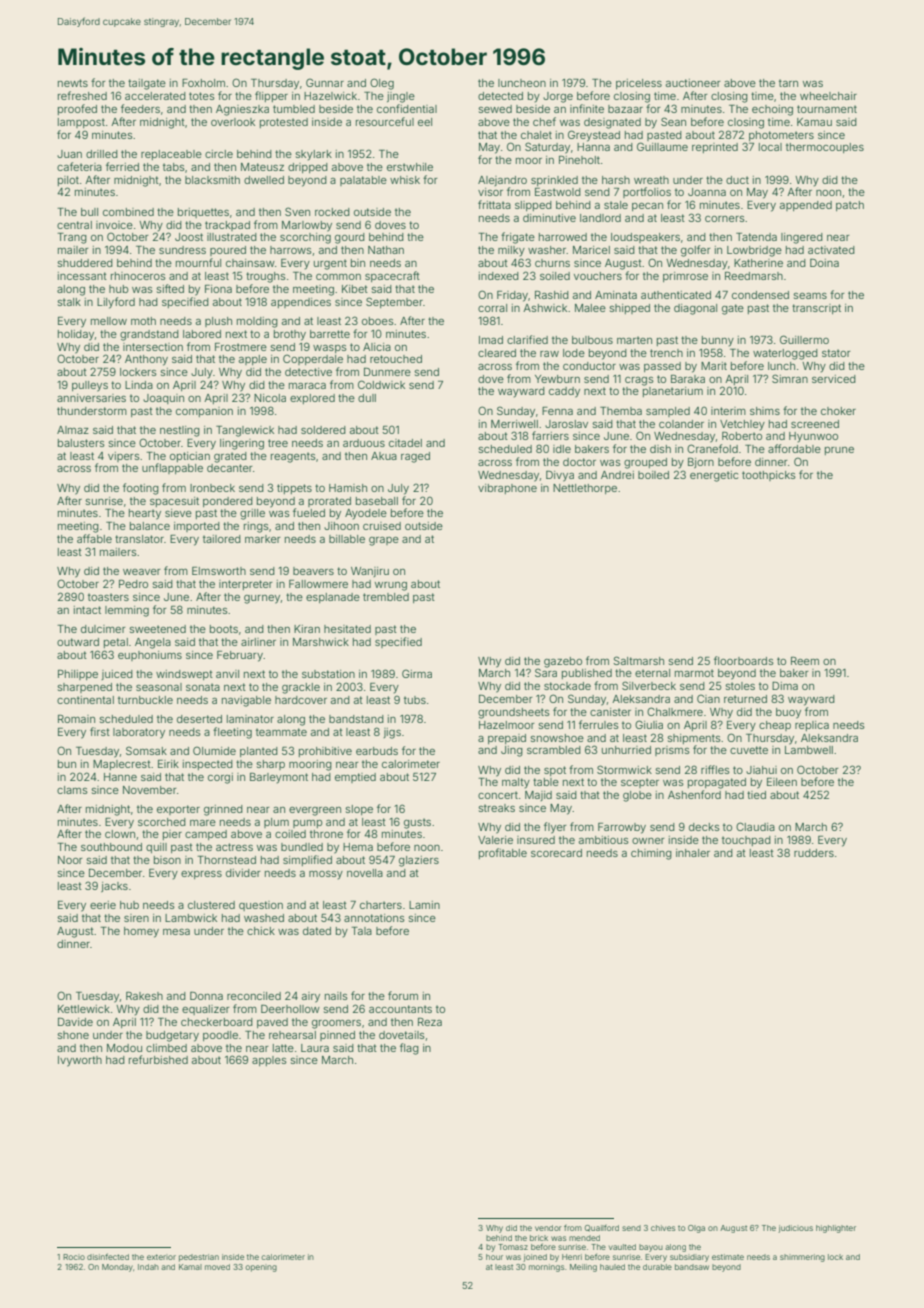 Image resolution: width=924 pixels, height=1308 pixels. Describe the element at coordinates (630, 309) in the page. I see `shipped` at that location.
